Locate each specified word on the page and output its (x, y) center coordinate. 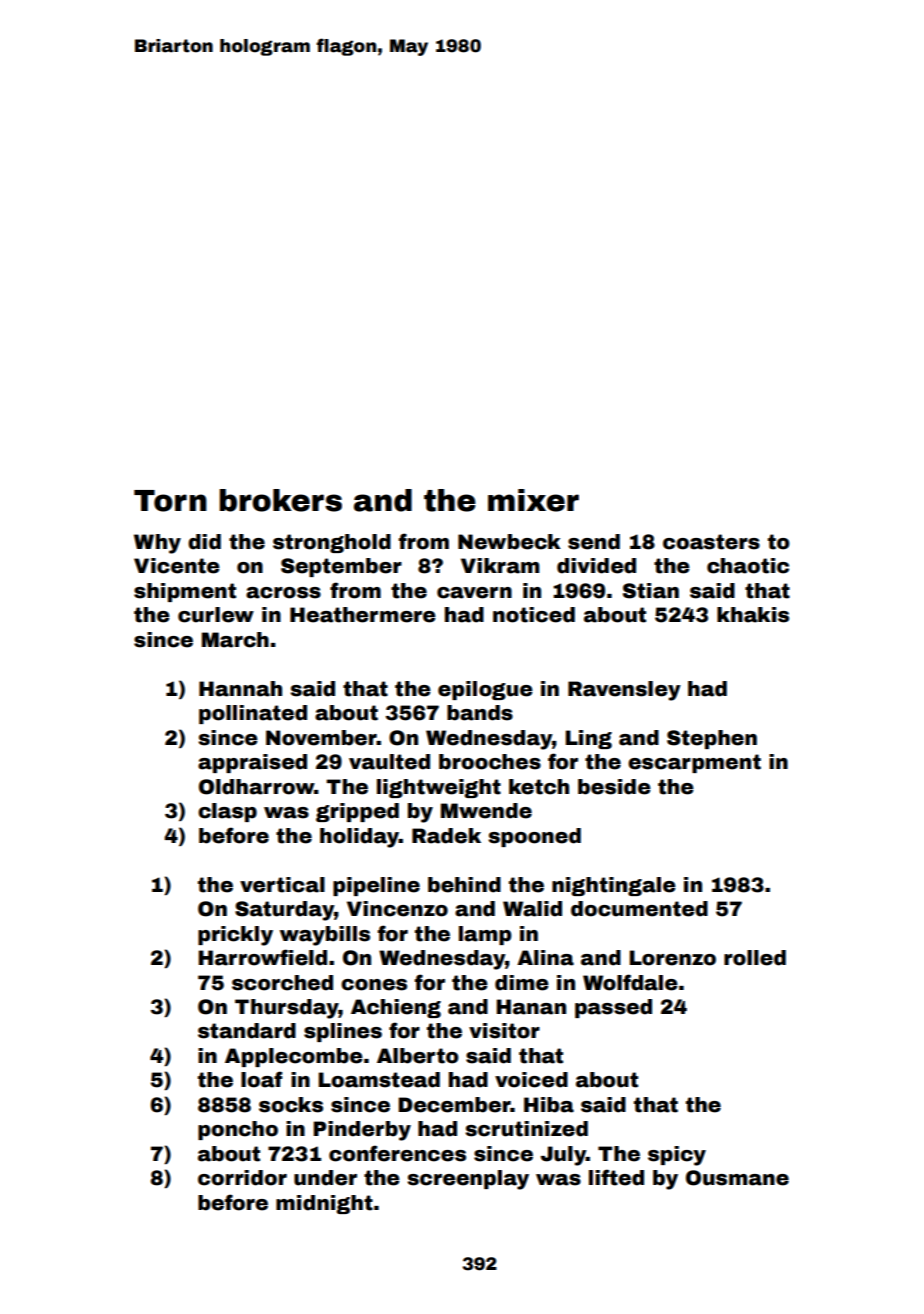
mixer (533, 500)
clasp (227, 812)
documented (639, 909)
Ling (588, 739)
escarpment (694, 763)
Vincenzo (397, 909)
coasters (711, 542)
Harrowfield (262, 957)
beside (614, 787)
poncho (238, 1130)
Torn (170, 501)
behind (464, 885)
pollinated (253, 714)
